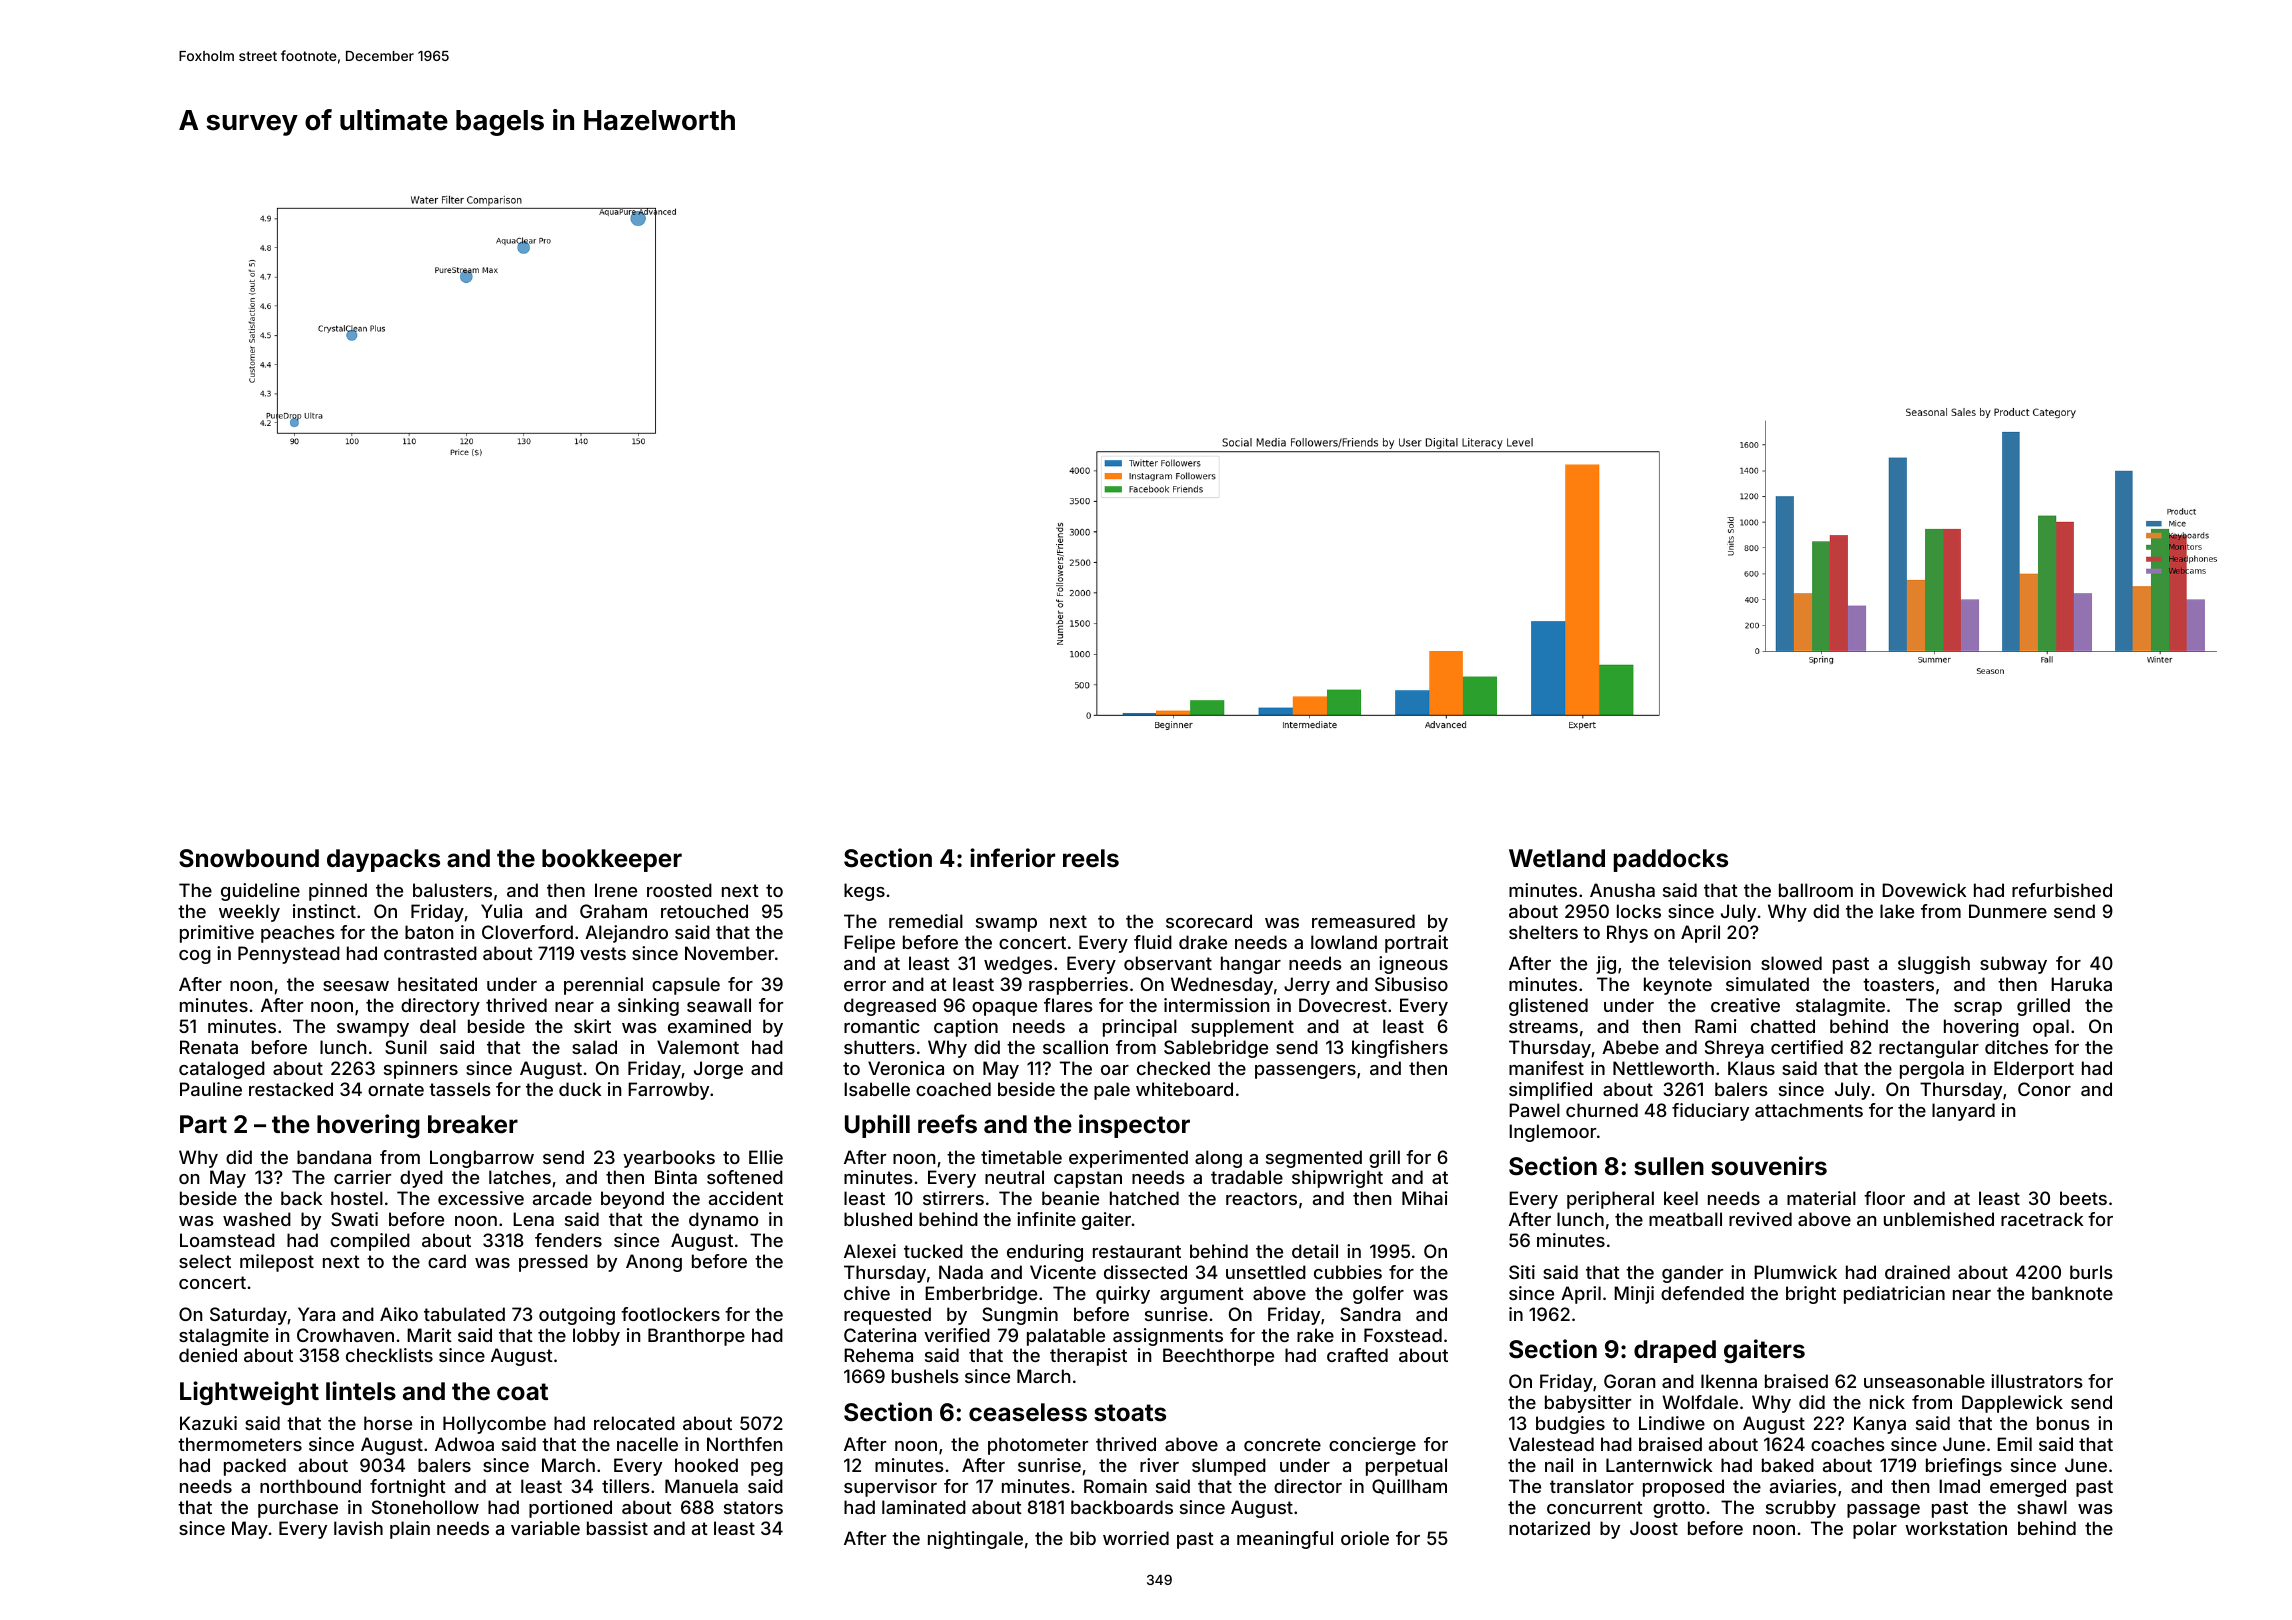  What do you see at coordinates (249, 858) in the image?
I see `Snowbound` at bounding box center [249, 858].
